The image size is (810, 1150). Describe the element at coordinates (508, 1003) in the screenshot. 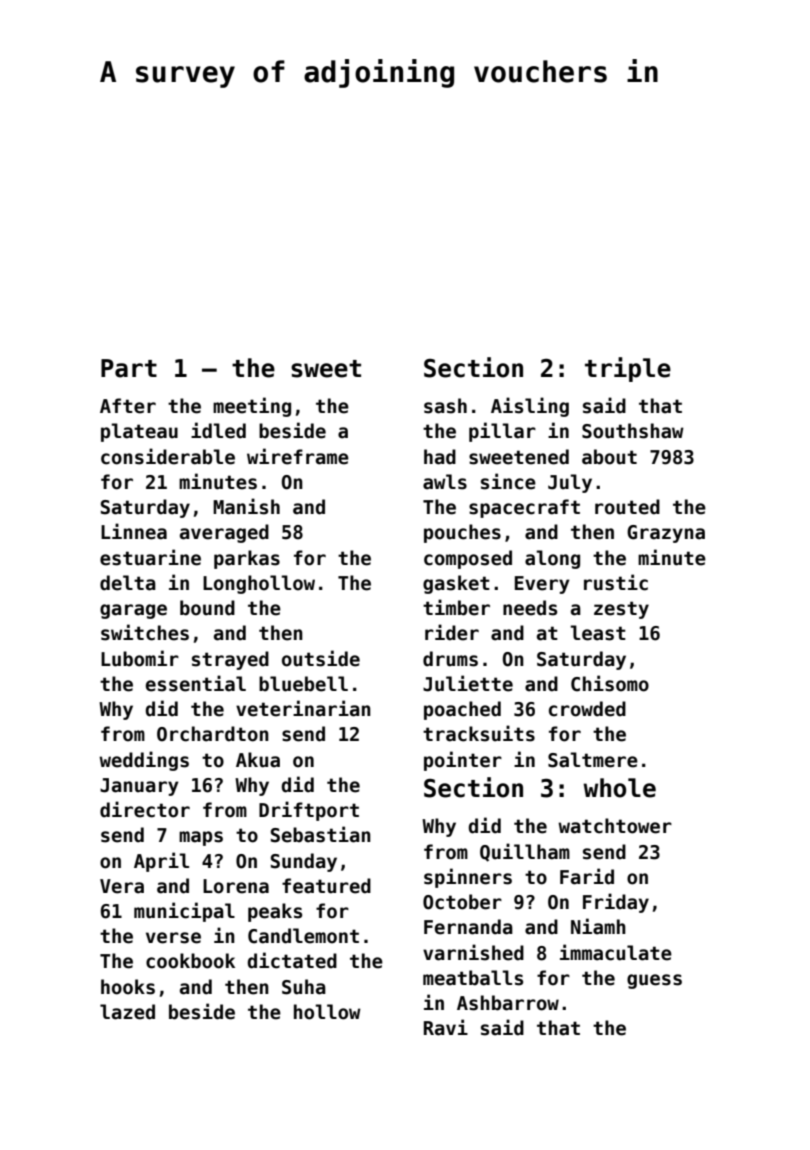

I see `Ashbarrow` at that location.
